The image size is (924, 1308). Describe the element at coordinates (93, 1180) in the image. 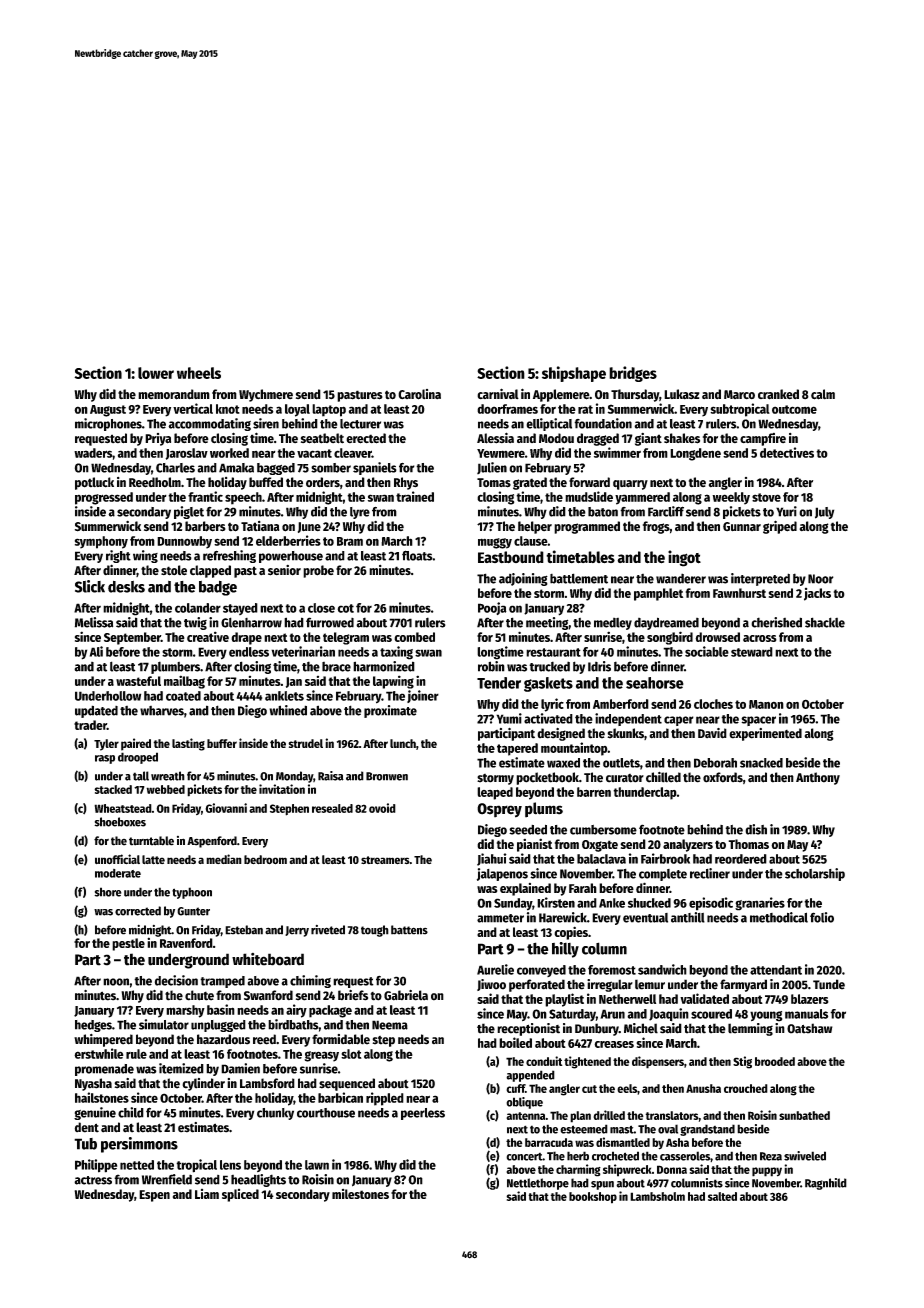

I see `actress` at that location.
